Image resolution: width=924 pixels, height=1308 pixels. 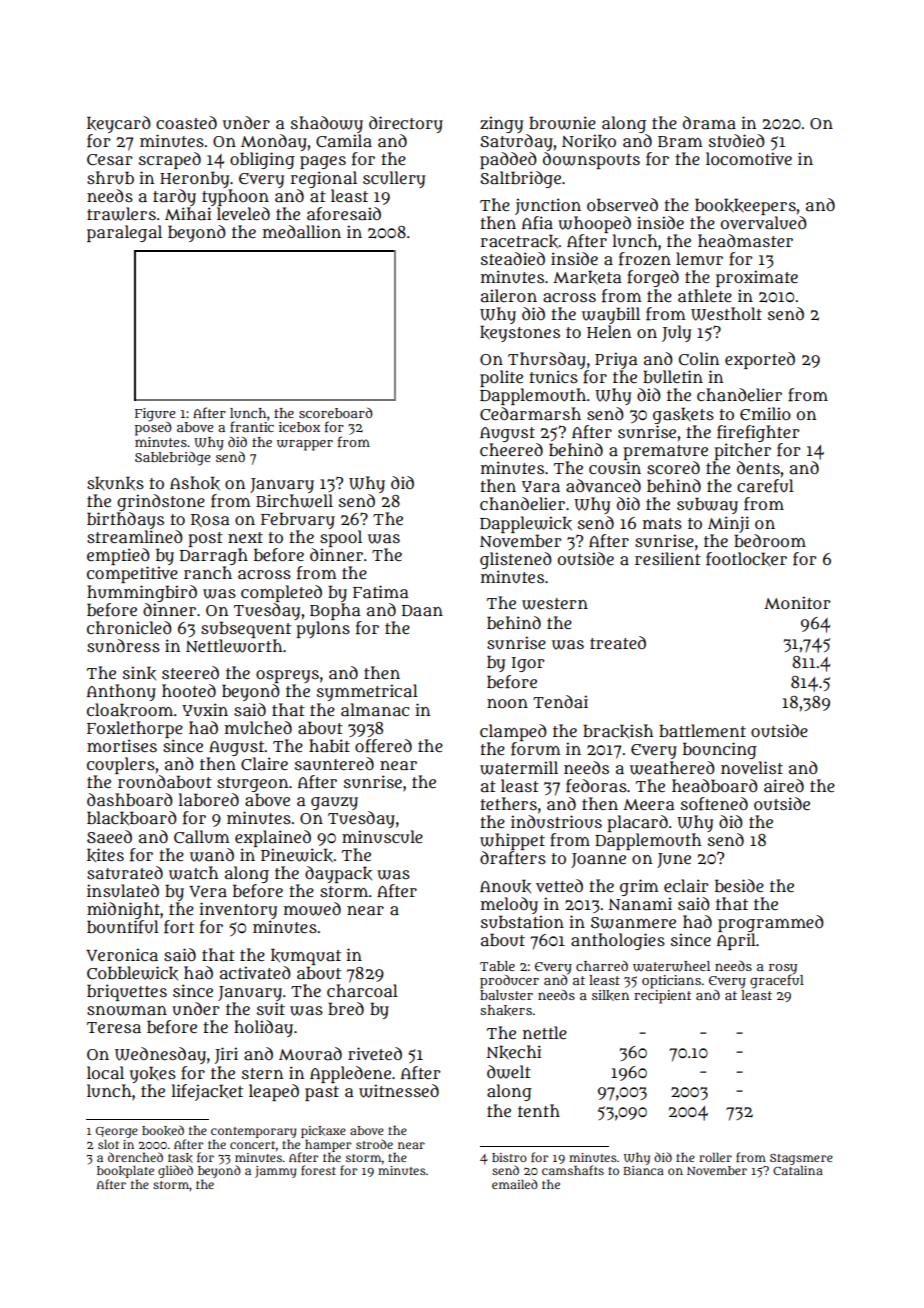 What do you see at coordinates (509, 1157) in the screenshot?
I see `bistro` at bounding box center [509, 1157].
